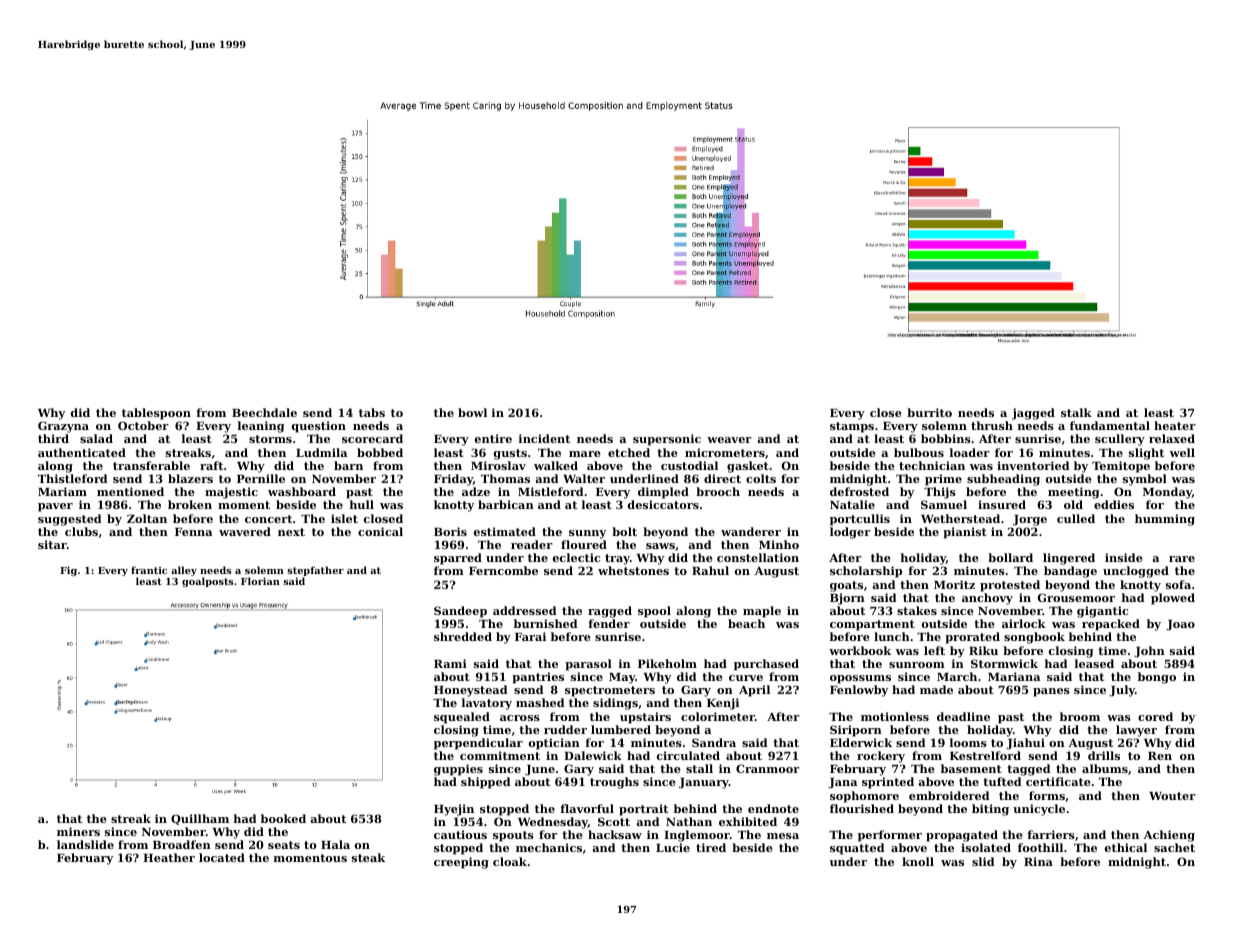 The width and height of the page is (1233, 952). What do you see at coordinates (1014, 676) in the page?
I see `Mariana` at bounding box center [1014, 676].
